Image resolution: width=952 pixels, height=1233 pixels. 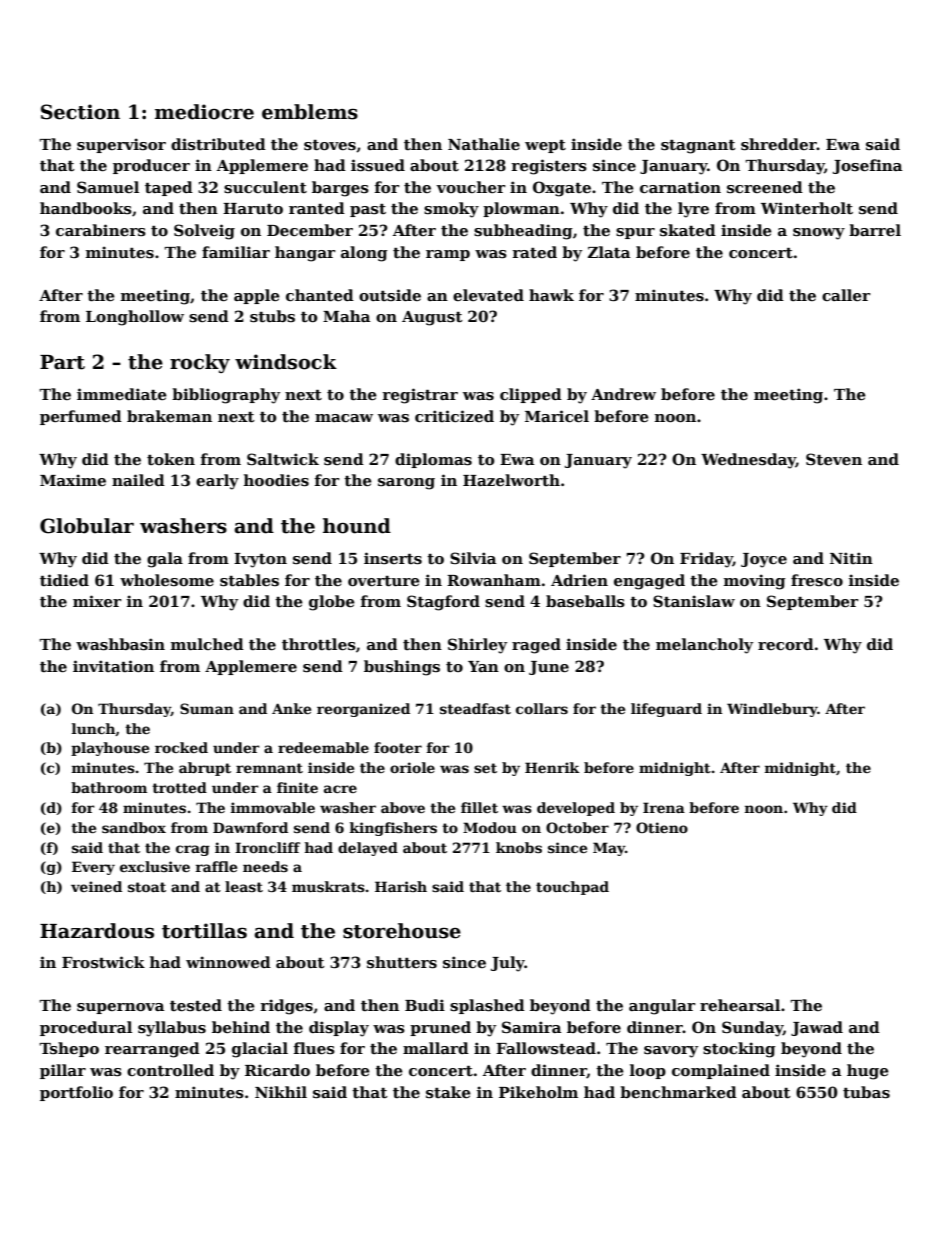 What do you see at coordinates (867, 166) in the screenshot?
I see `Josefina` at bounding box center [867, 166].
